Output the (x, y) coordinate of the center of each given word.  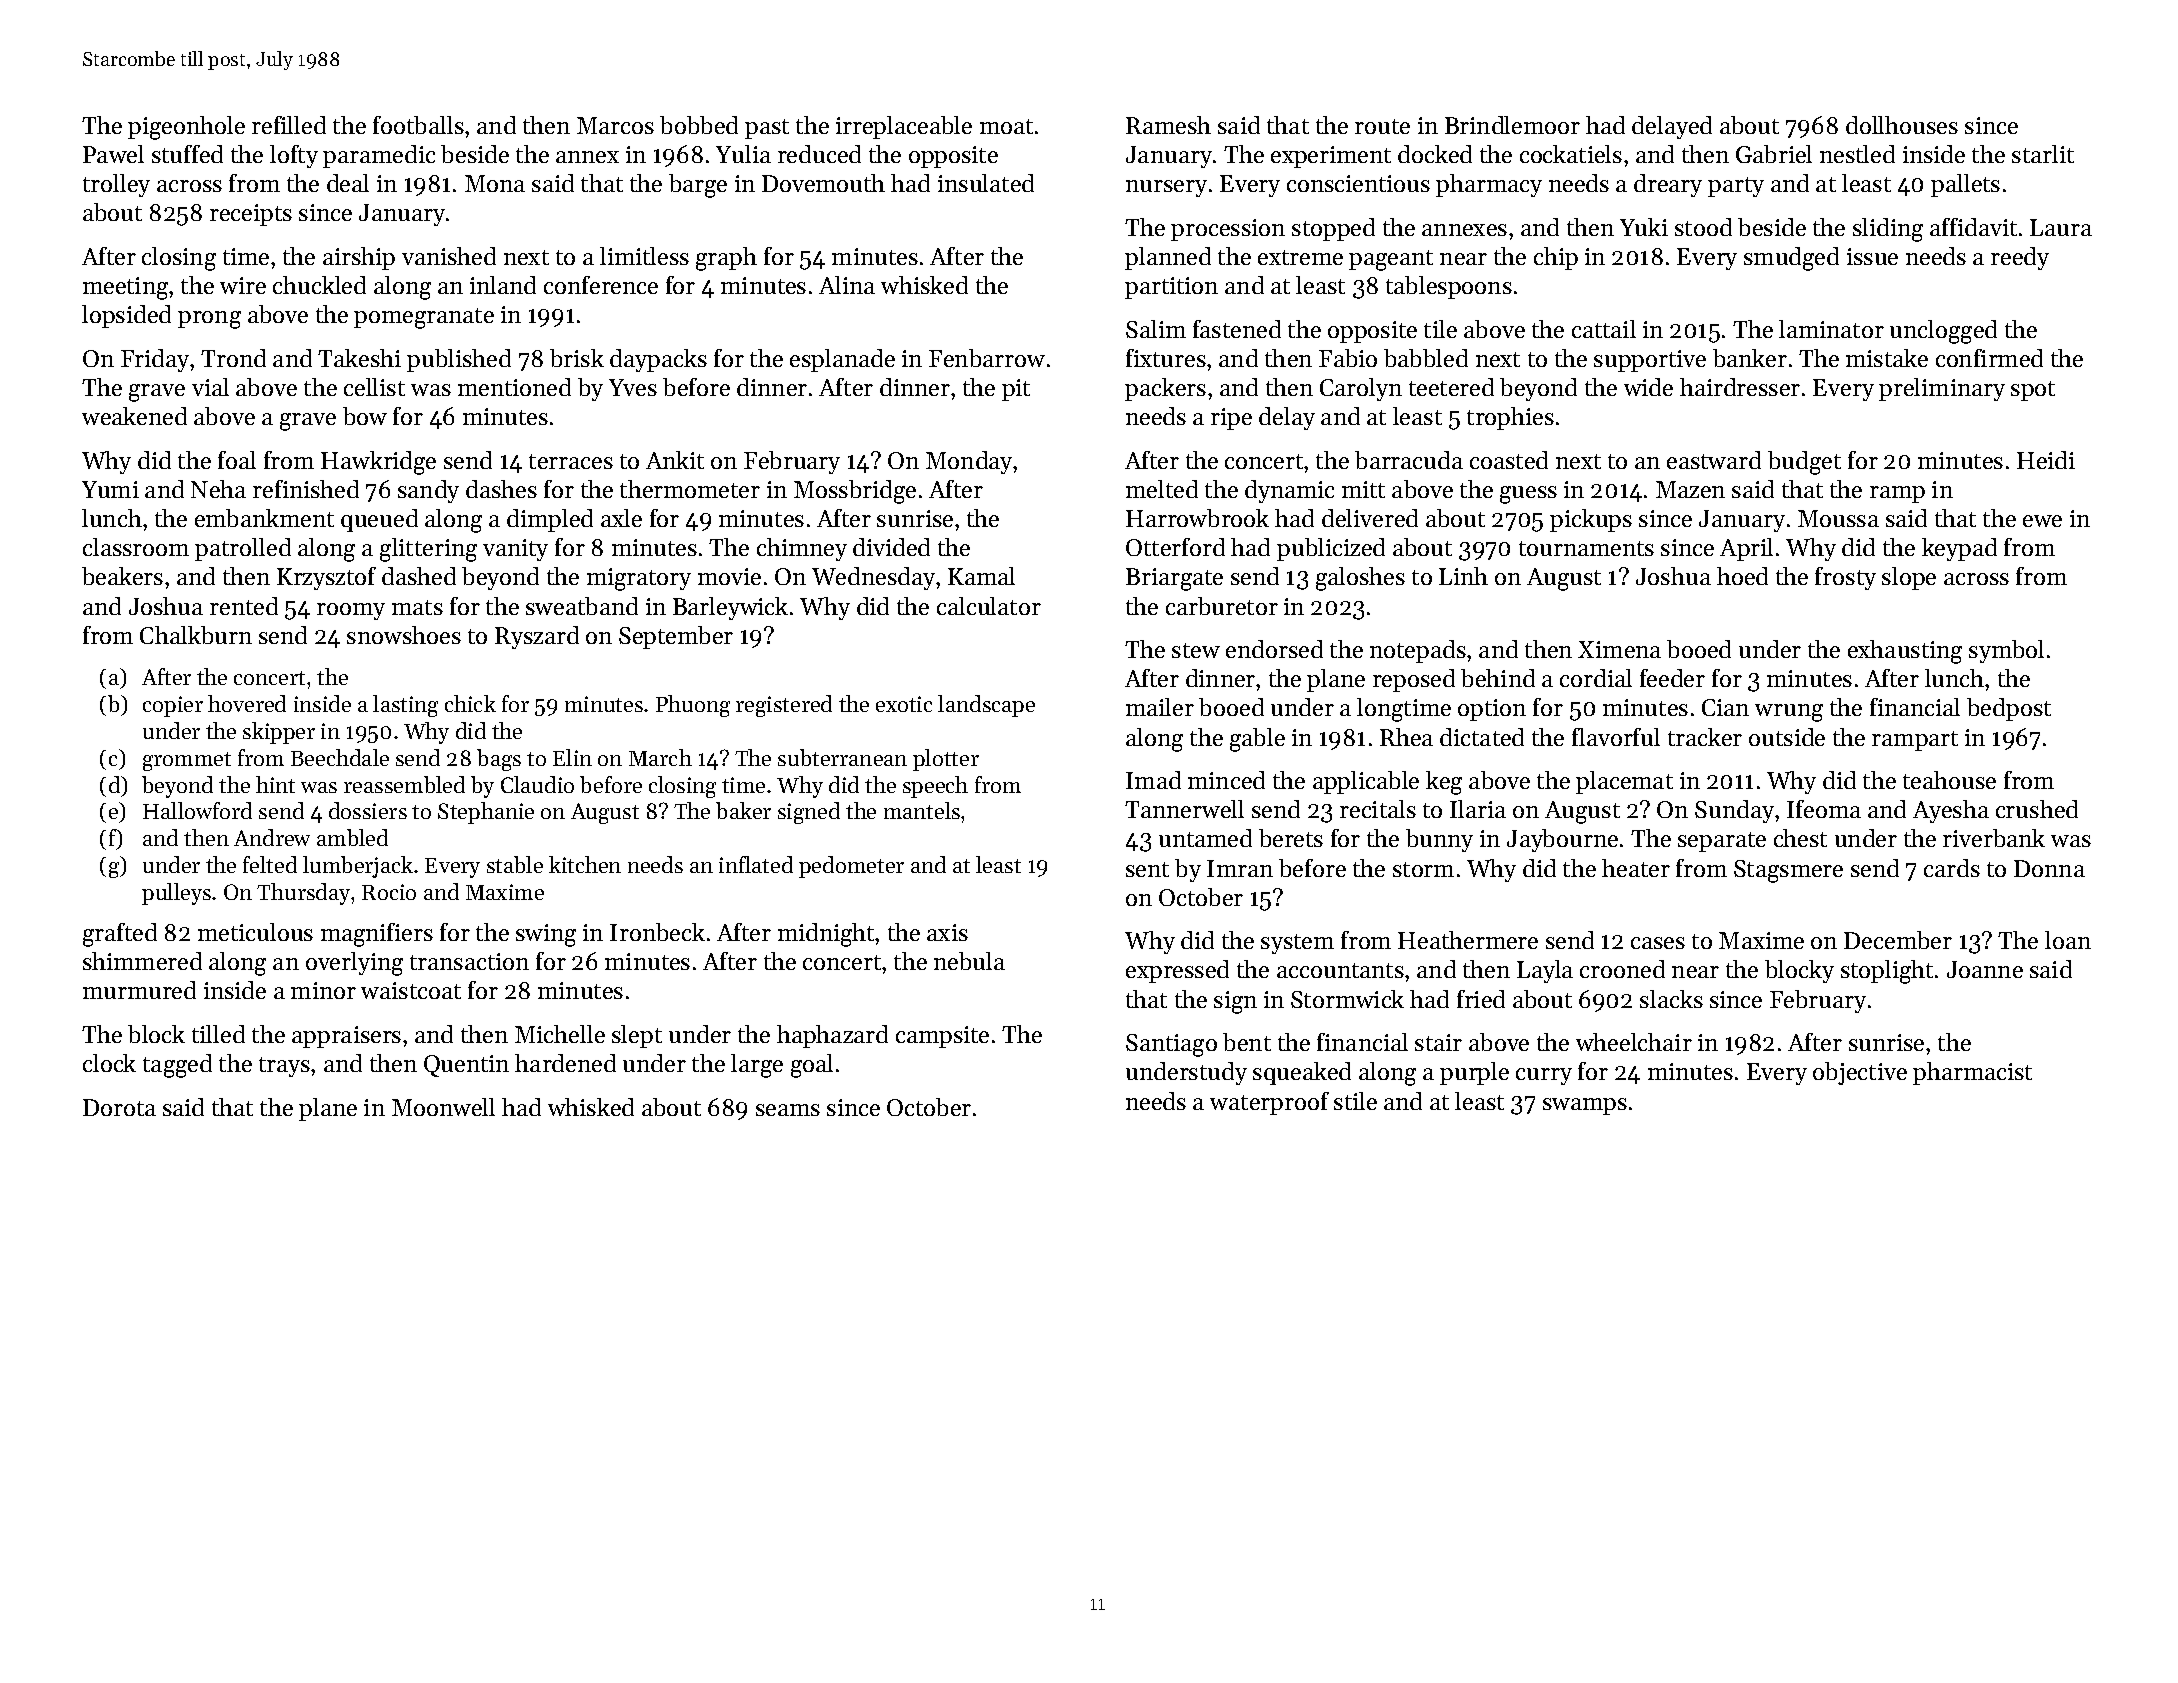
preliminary (1942, 389)
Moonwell (443, 1107)
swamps (1585, 1106)
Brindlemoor (1512, 125)
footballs (418, 125)
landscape (986, 706)
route (1382, 126)
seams (788, 1110)
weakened (134, 416)
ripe (1231, 419)
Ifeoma (1824, 809)
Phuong (693, 706)
